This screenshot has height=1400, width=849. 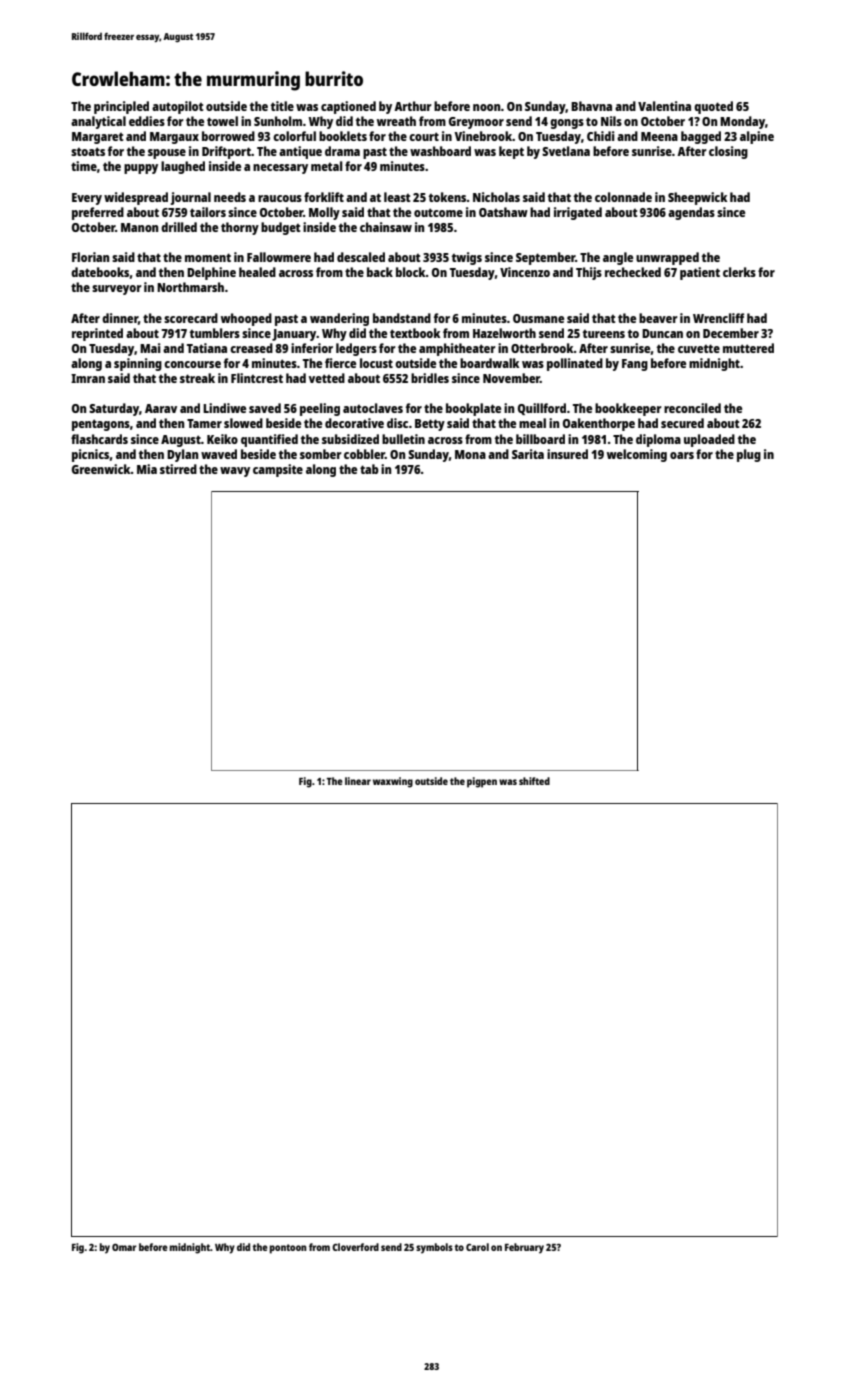 What do you see at coordinates (749, 455) in the screenshot?
I see `plug` at bounding box center [749, 455].
